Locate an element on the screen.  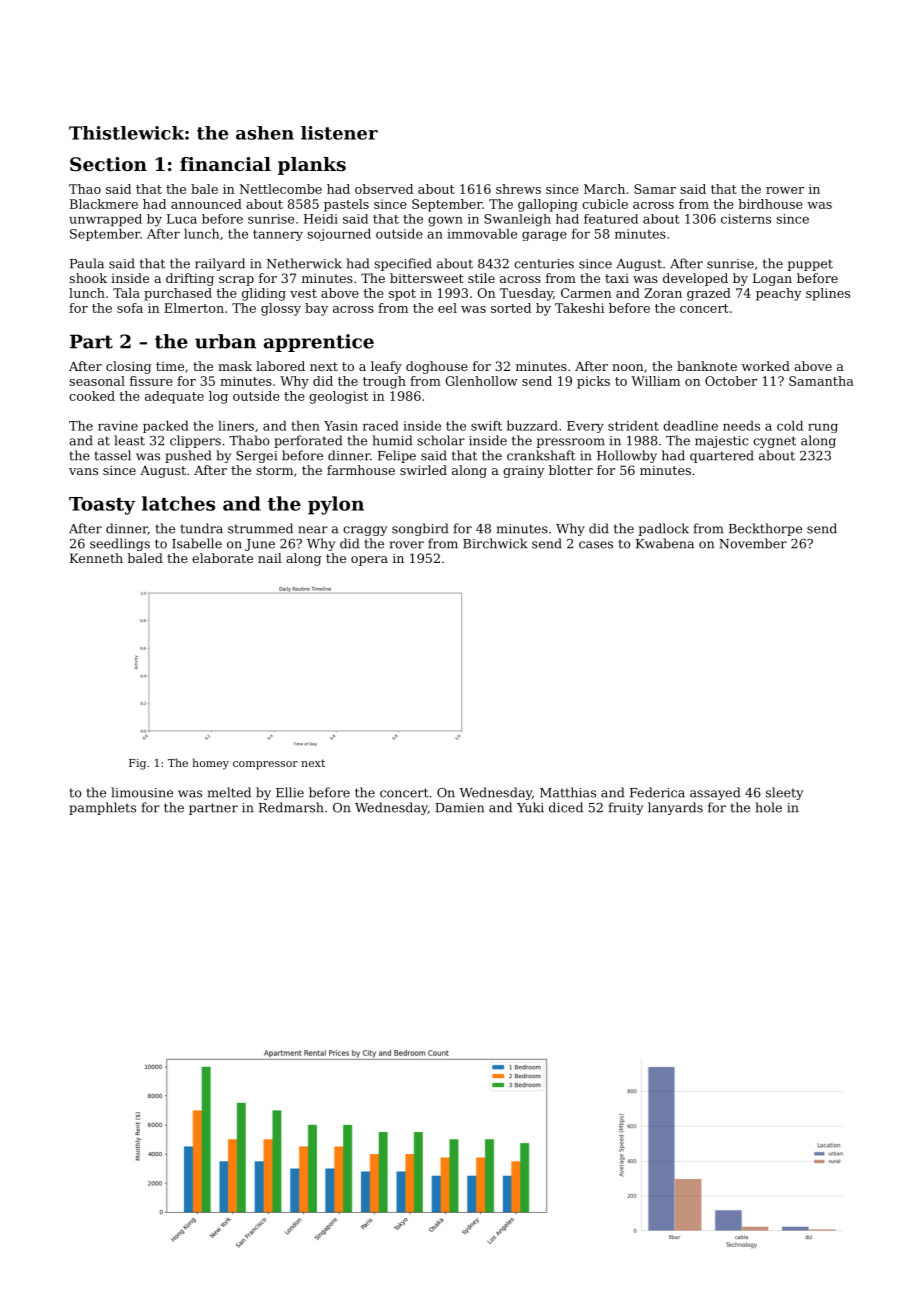
pamphlets is located at coordinates (102, 808).
